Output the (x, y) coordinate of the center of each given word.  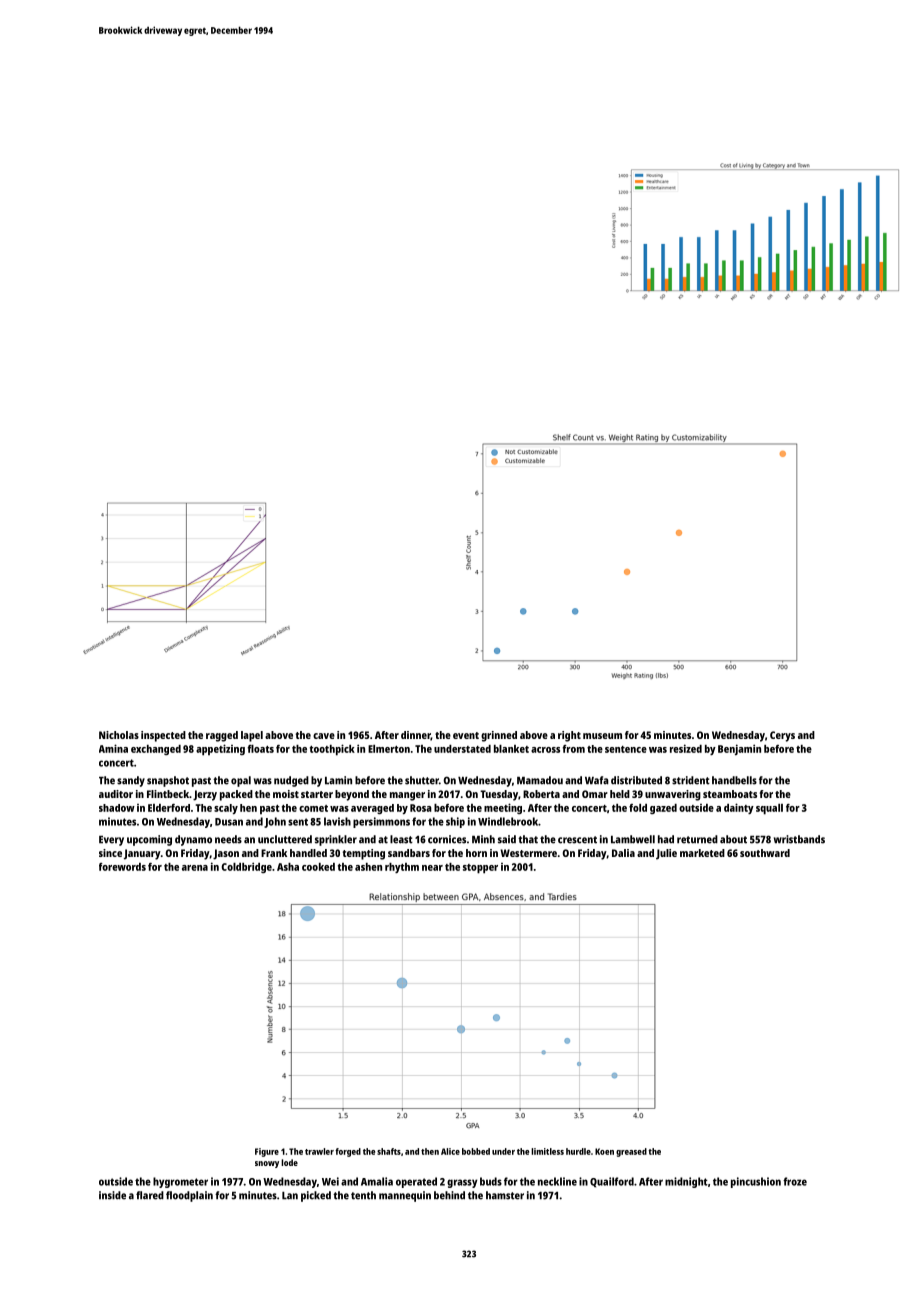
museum (602, 736)
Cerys (782, 736)
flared (150, 1195)
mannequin (405, 1196)
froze (795, 1181)
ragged (222, 736)
